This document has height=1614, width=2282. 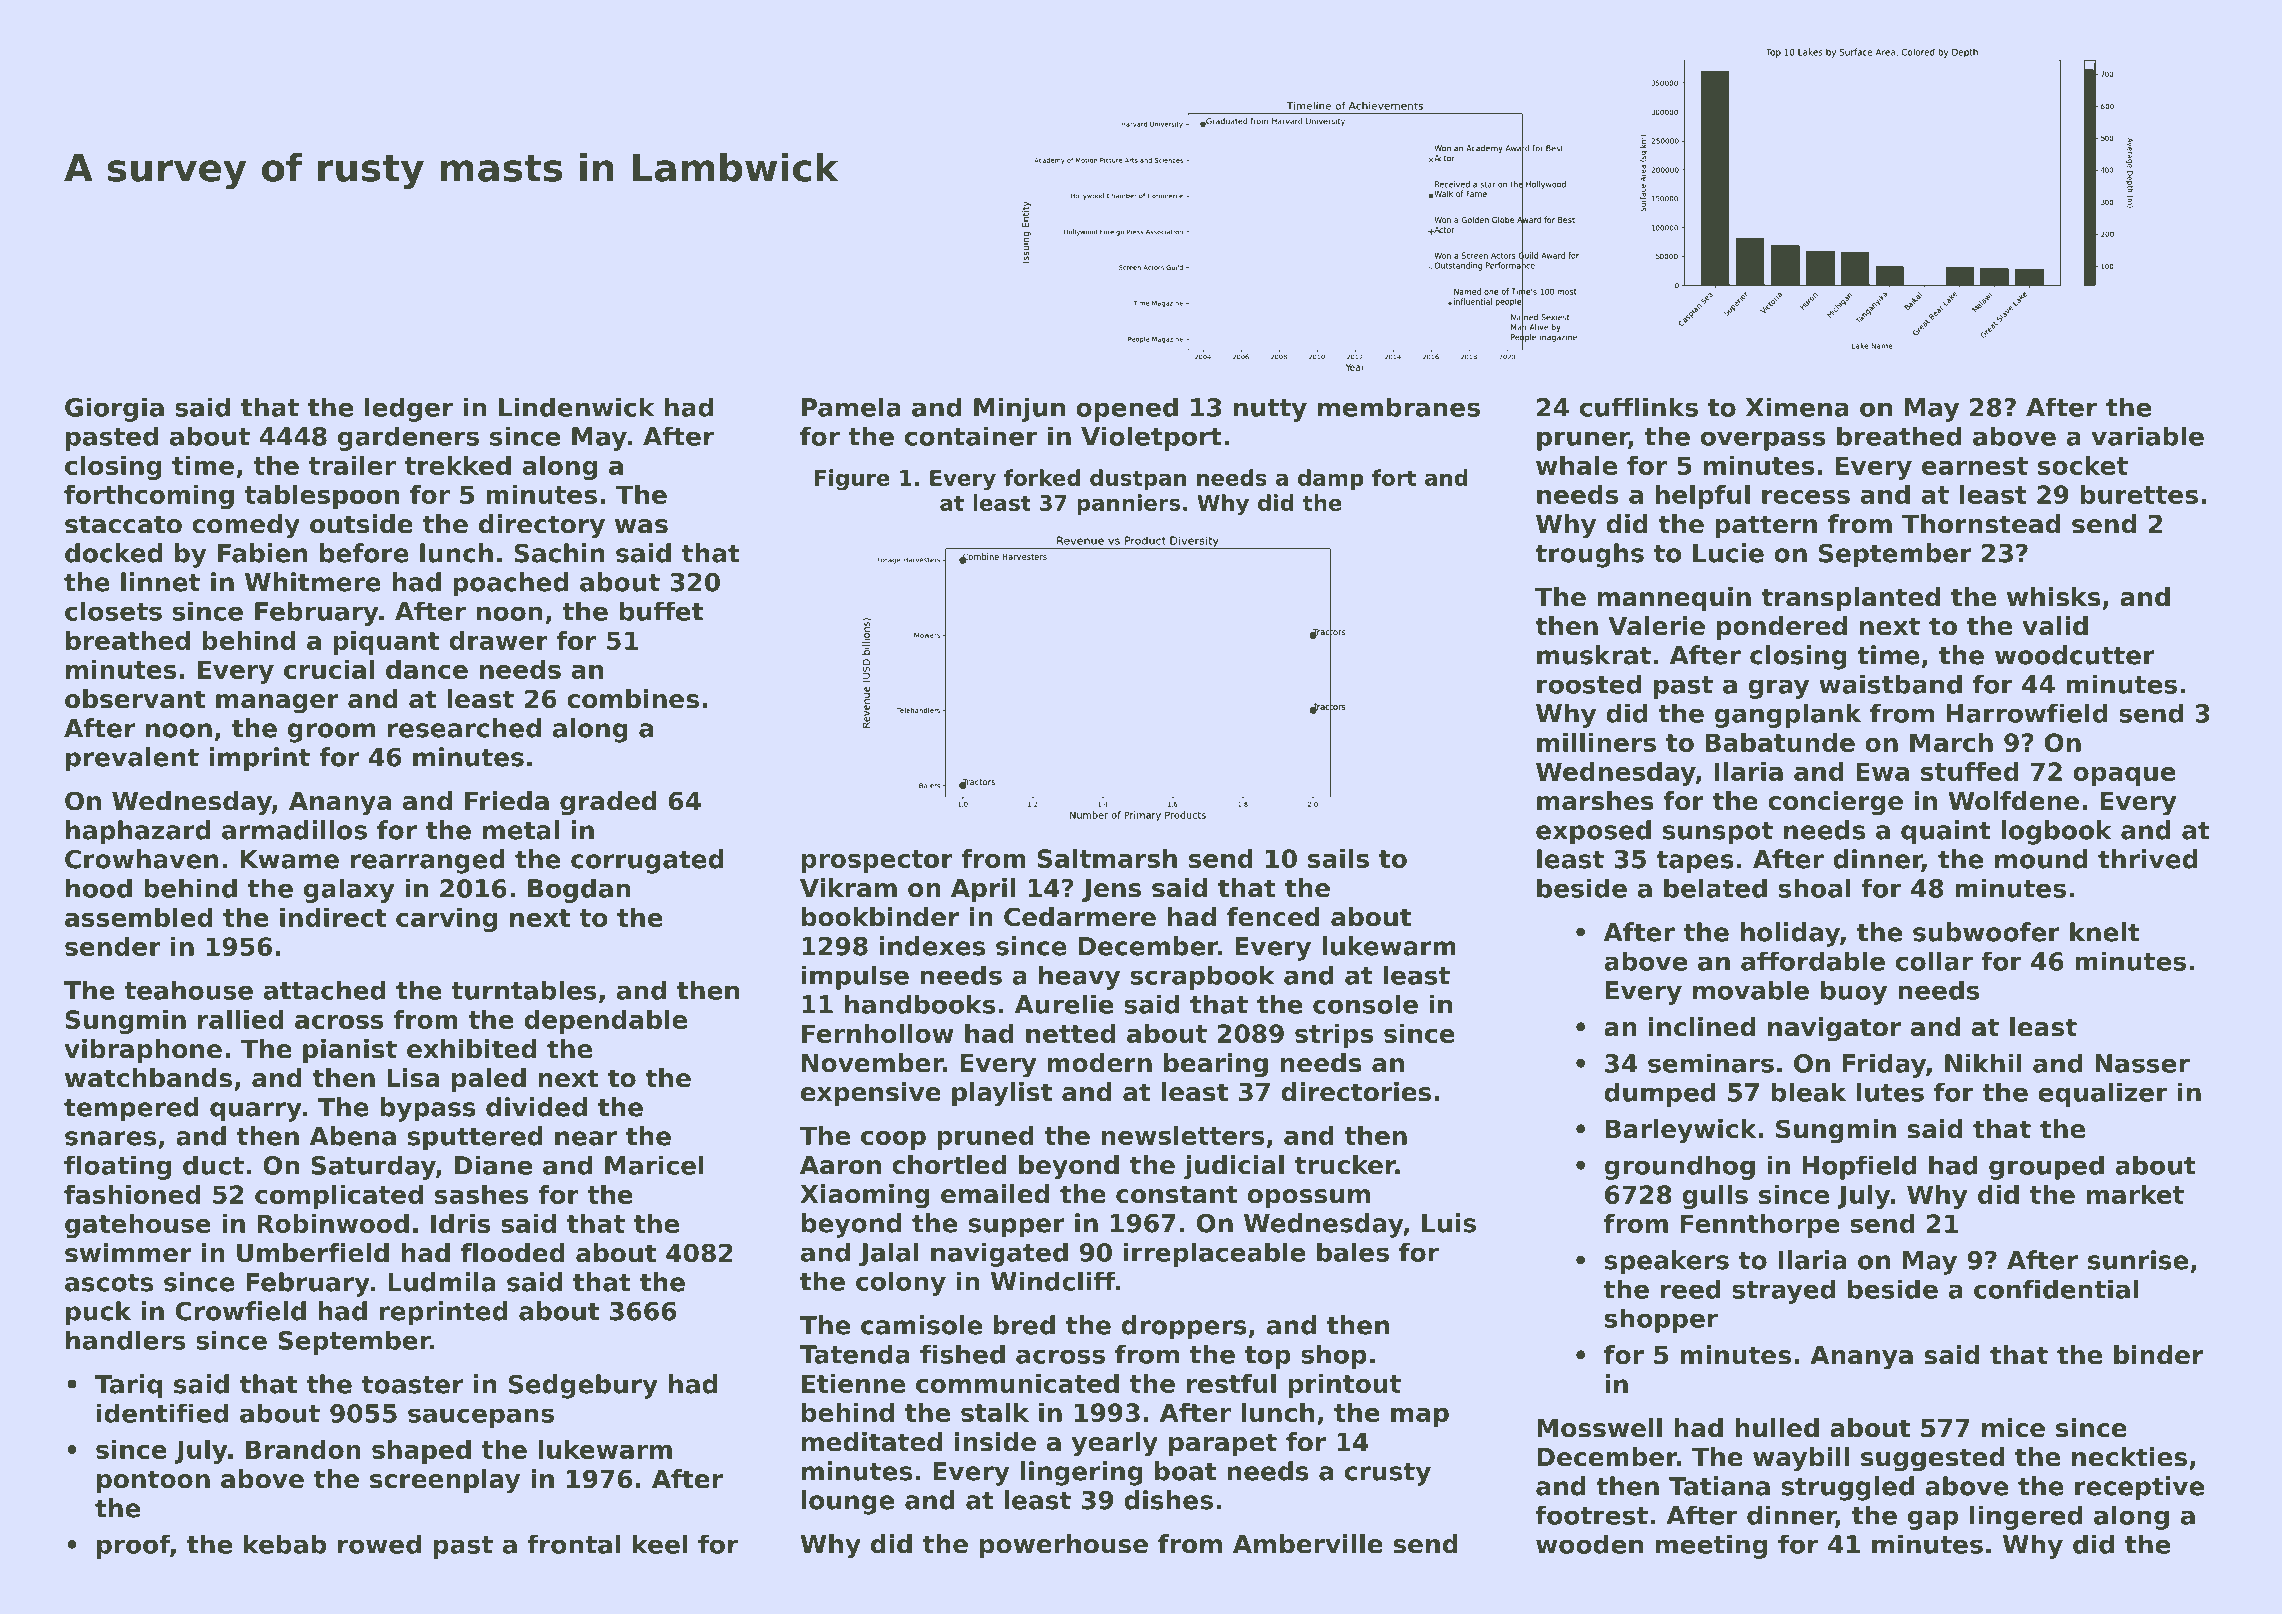 What do you see at coordinates (1797, 407) in the document?
I see `Ximena` at bounding box center [1797, 407].
